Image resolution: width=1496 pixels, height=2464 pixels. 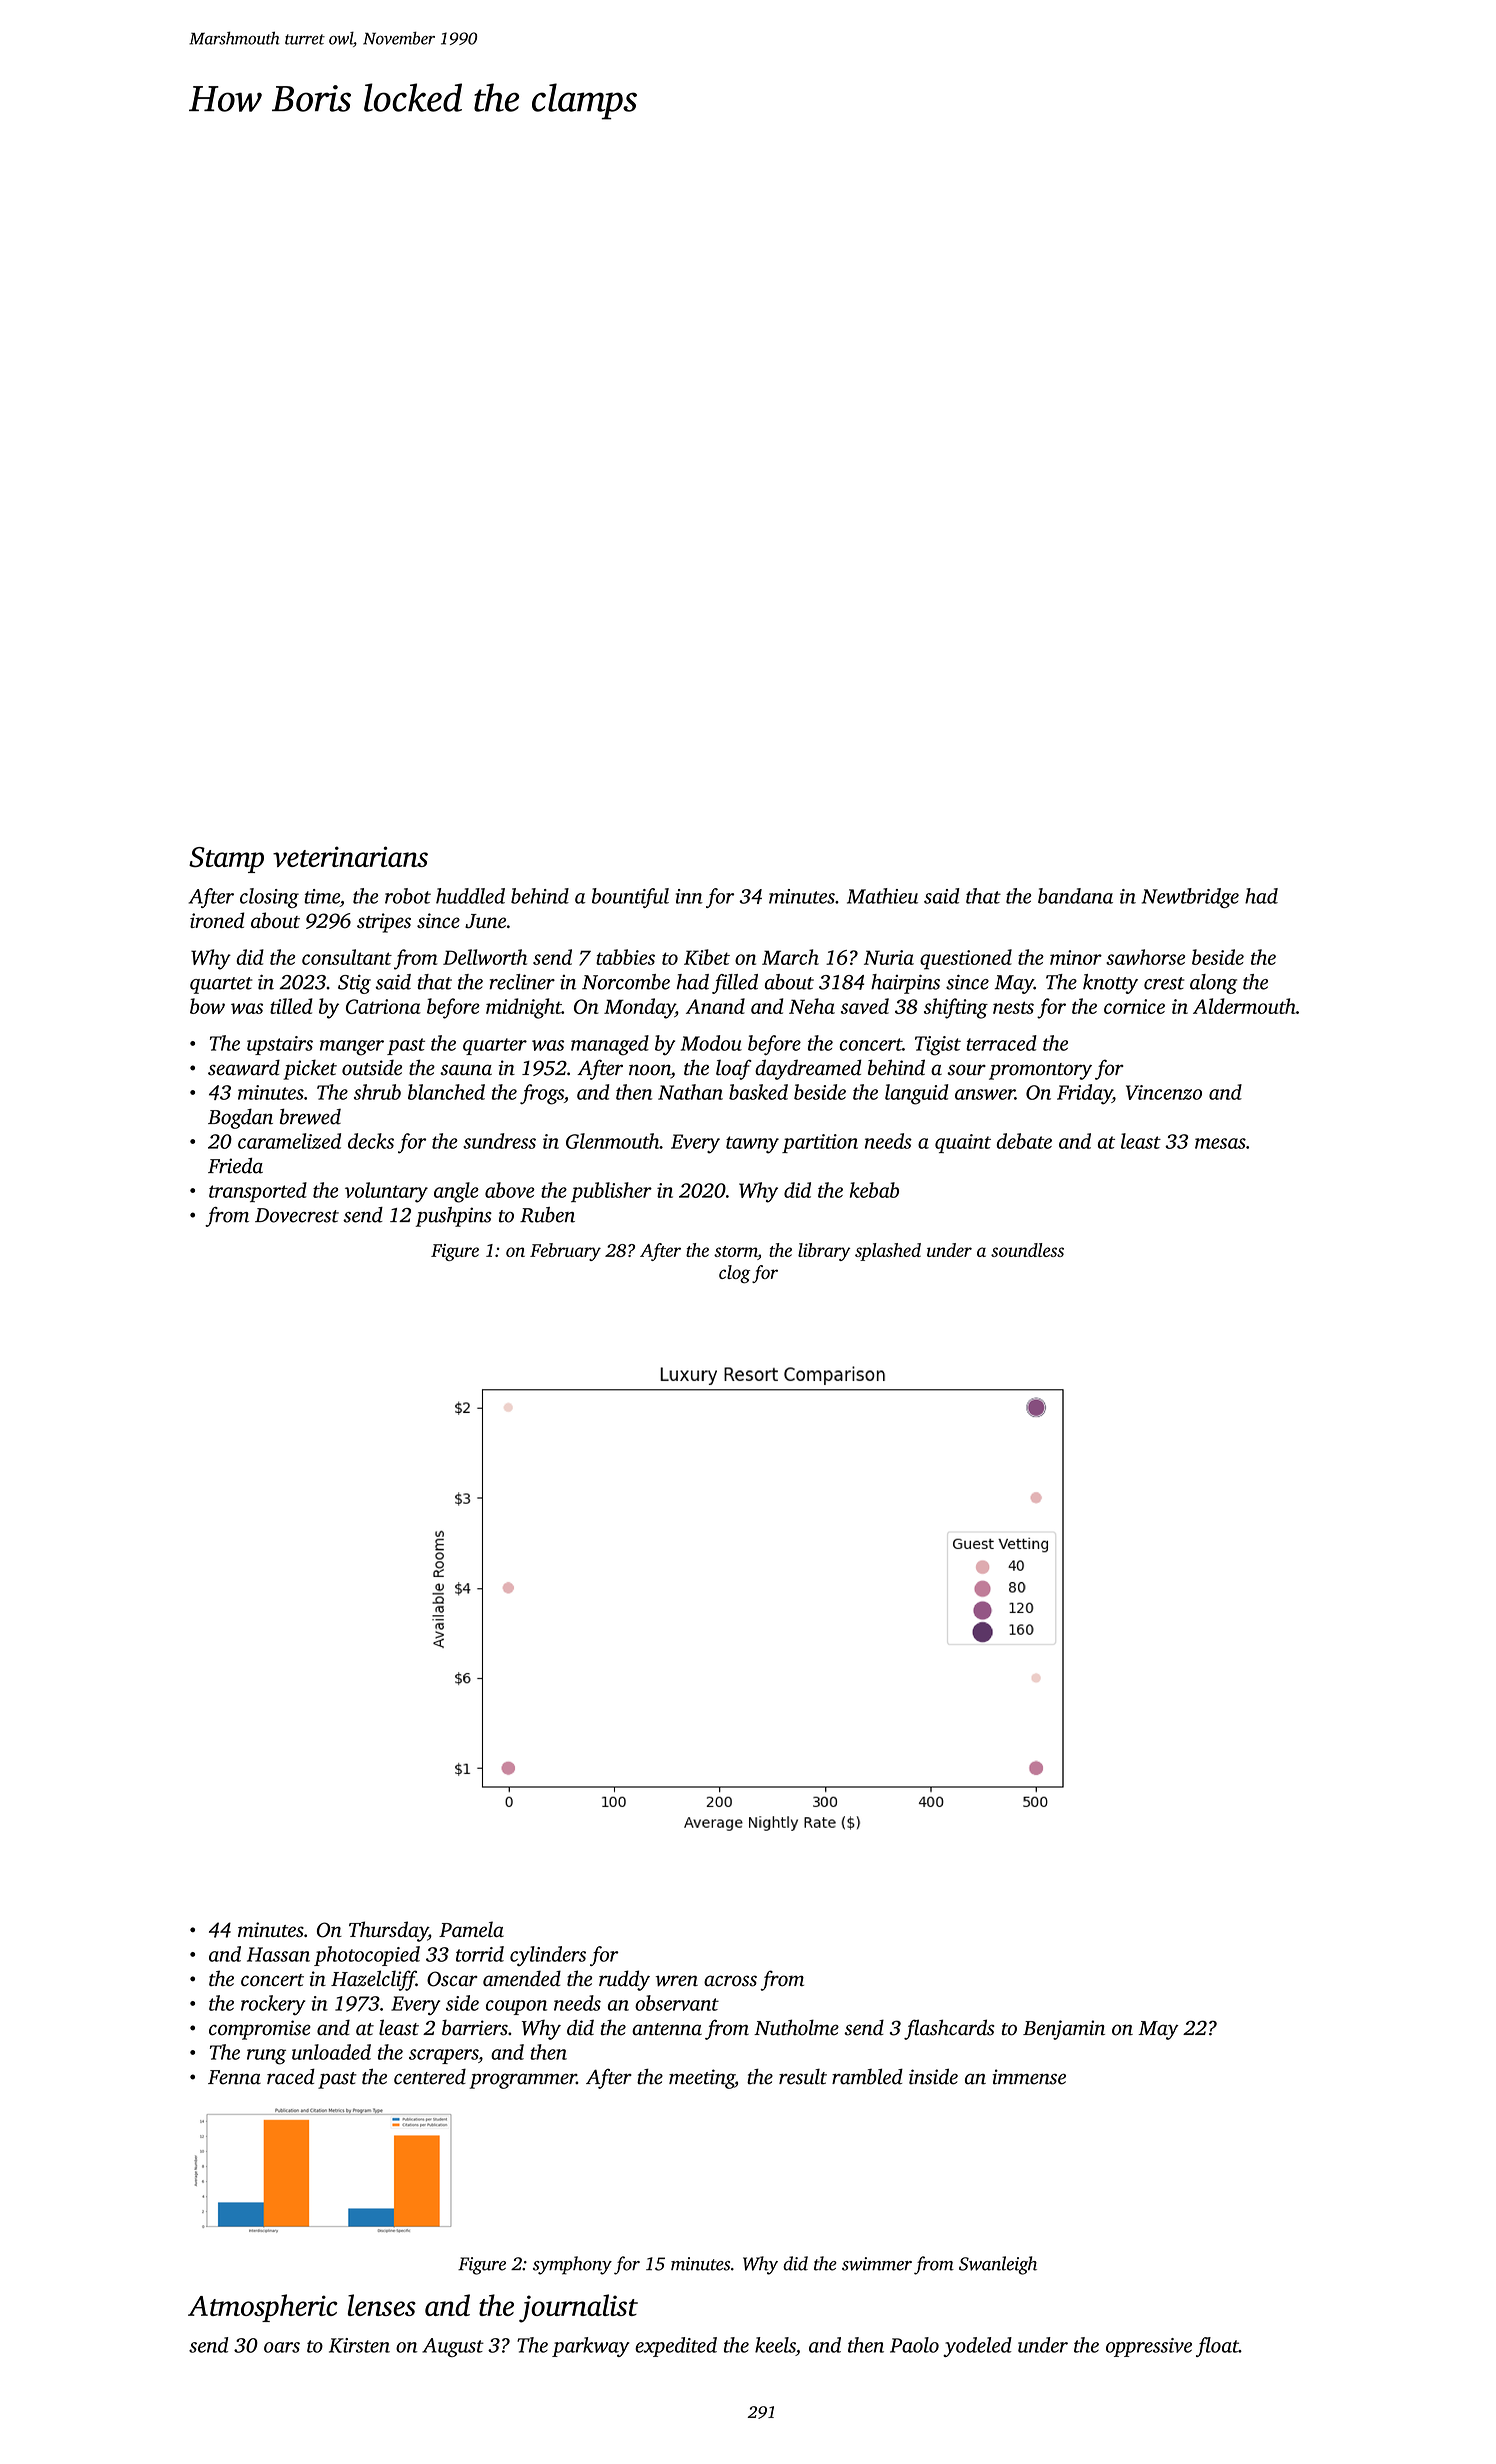 What do you see at coordinates (882, 896) in the screenshot?
I see `Mathieu` at bounding box center [882, 896].
